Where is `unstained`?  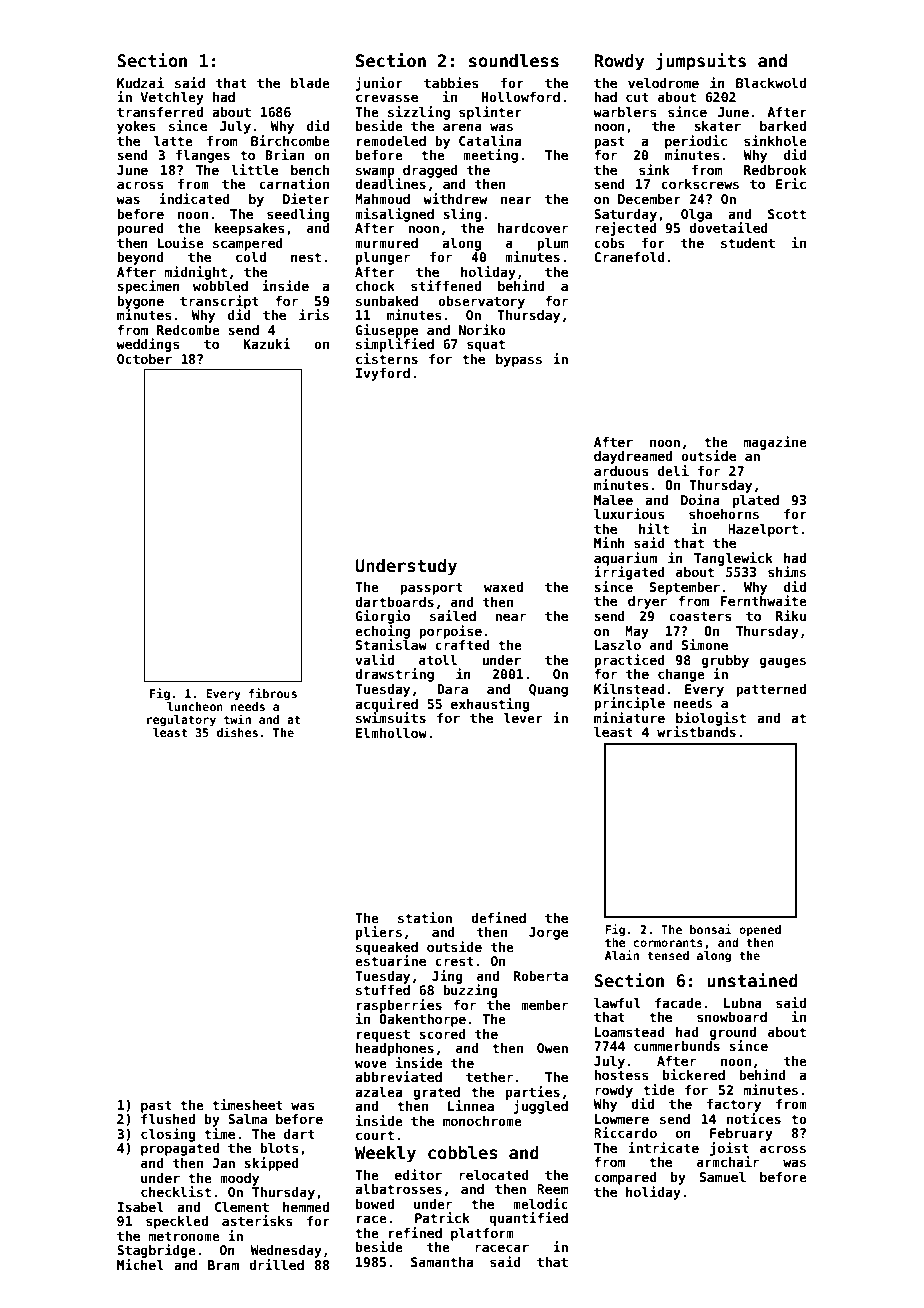 unstained is located at coordinates (752, 980).
